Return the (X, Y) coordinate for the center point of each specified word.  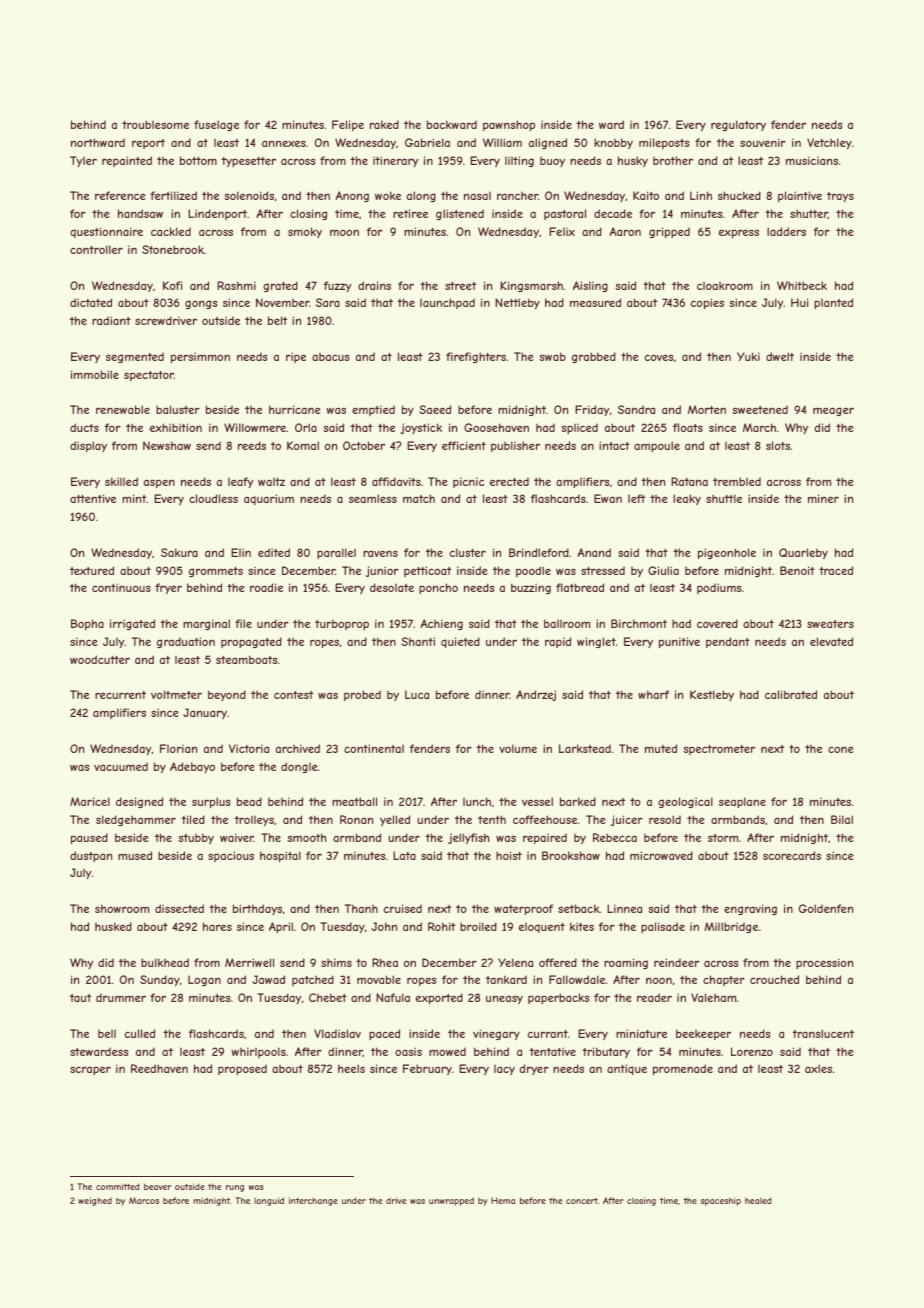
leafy (240, 482)
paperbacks (558, 998)
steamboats (246, 659)
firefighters (476, 357)
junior (382, 571)
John (384, 926)
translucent (823, 1033)
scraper (90, 1070)
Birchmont (639, 623)
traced (836, 570)
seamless (373, 498)
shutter (809, 214)
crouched (774, 979)
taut (80, 998)
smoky (305, 232)
